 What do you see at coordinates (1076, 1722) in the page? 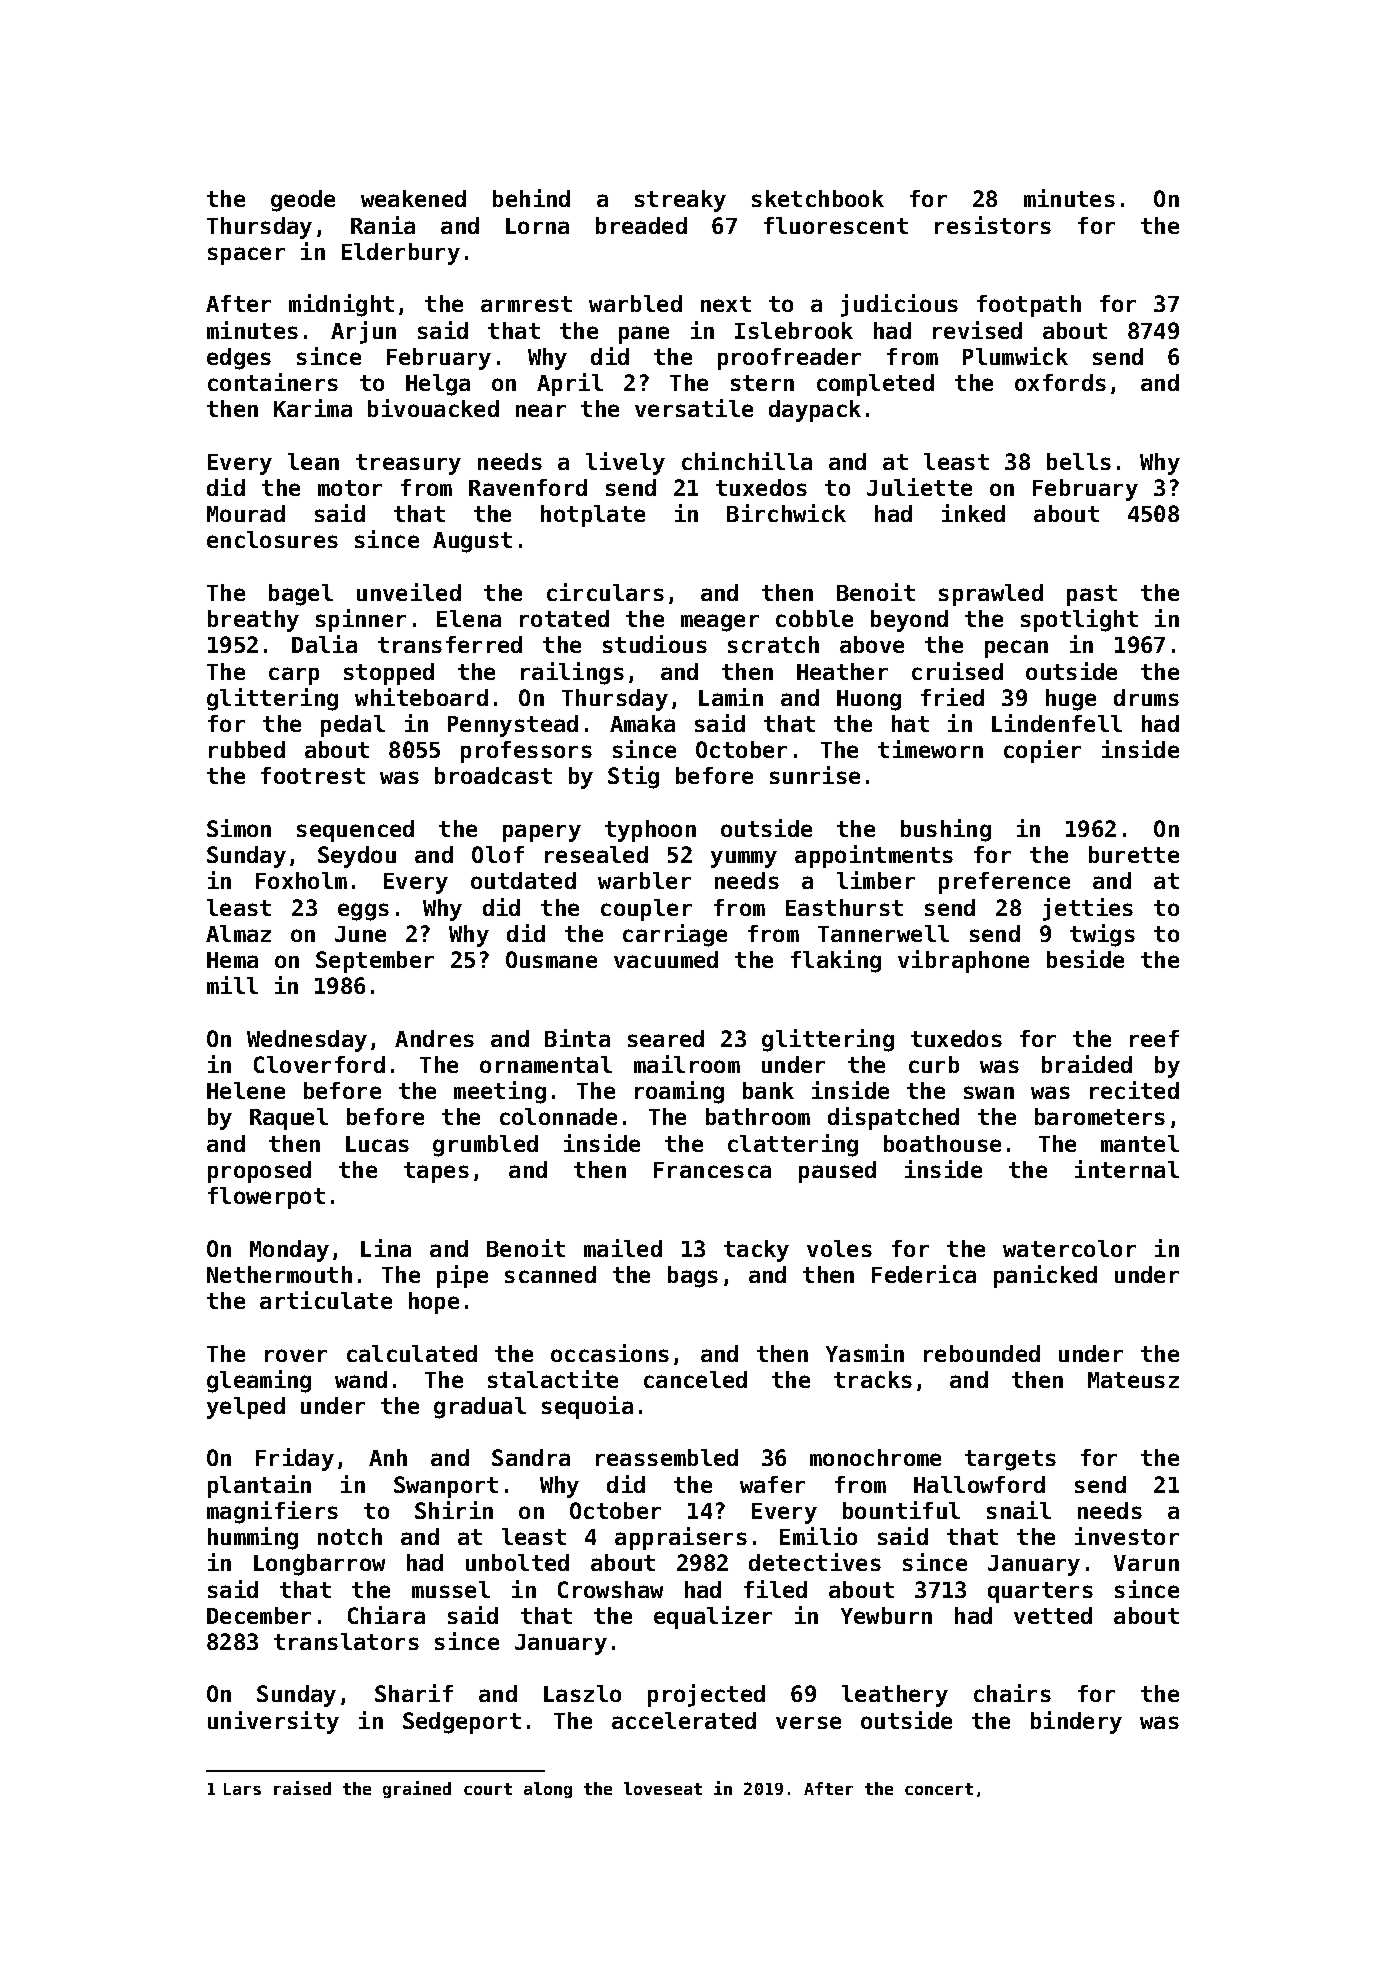
I see `bindery` at bounding box center [1076, 1722].
